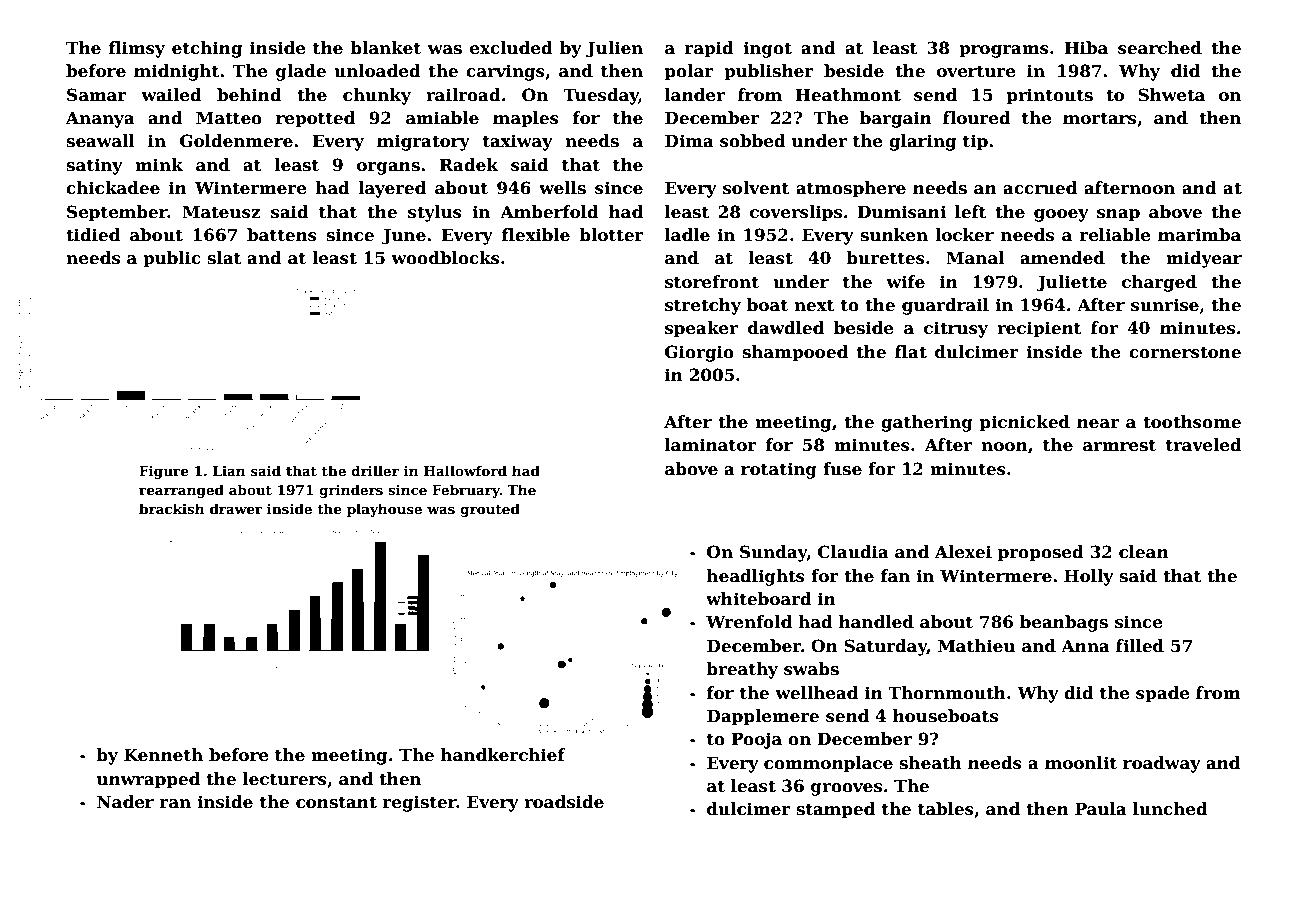 The image size is (1308, 924). Describe the element at coordinates (148, 780) in the document. I see `unwrapped` at that location.
